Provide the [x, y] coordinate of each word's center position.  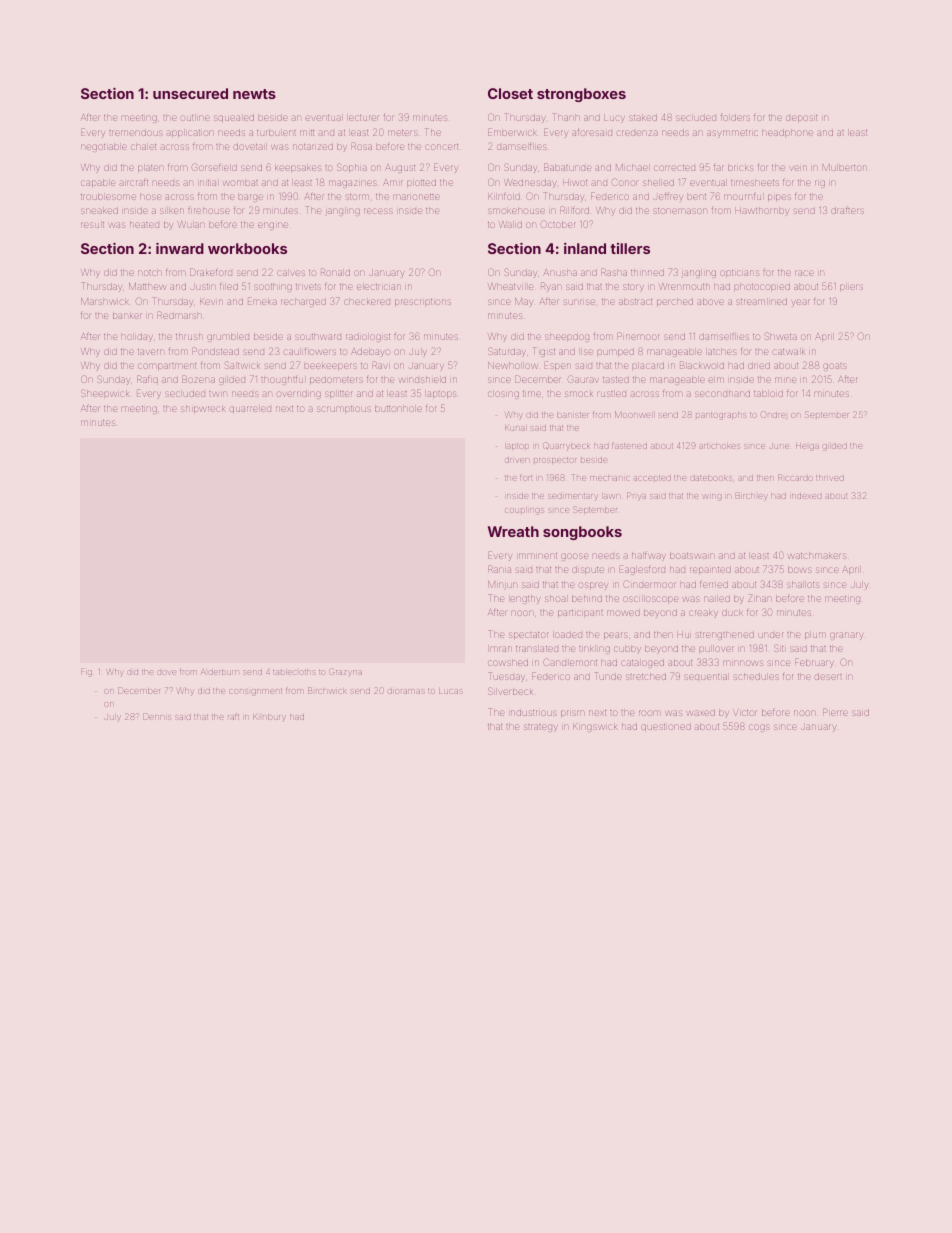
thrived [830, 478]
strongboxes [581, 95]
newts [254, 94]
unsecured [190, 93]
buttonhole [398, 409]
